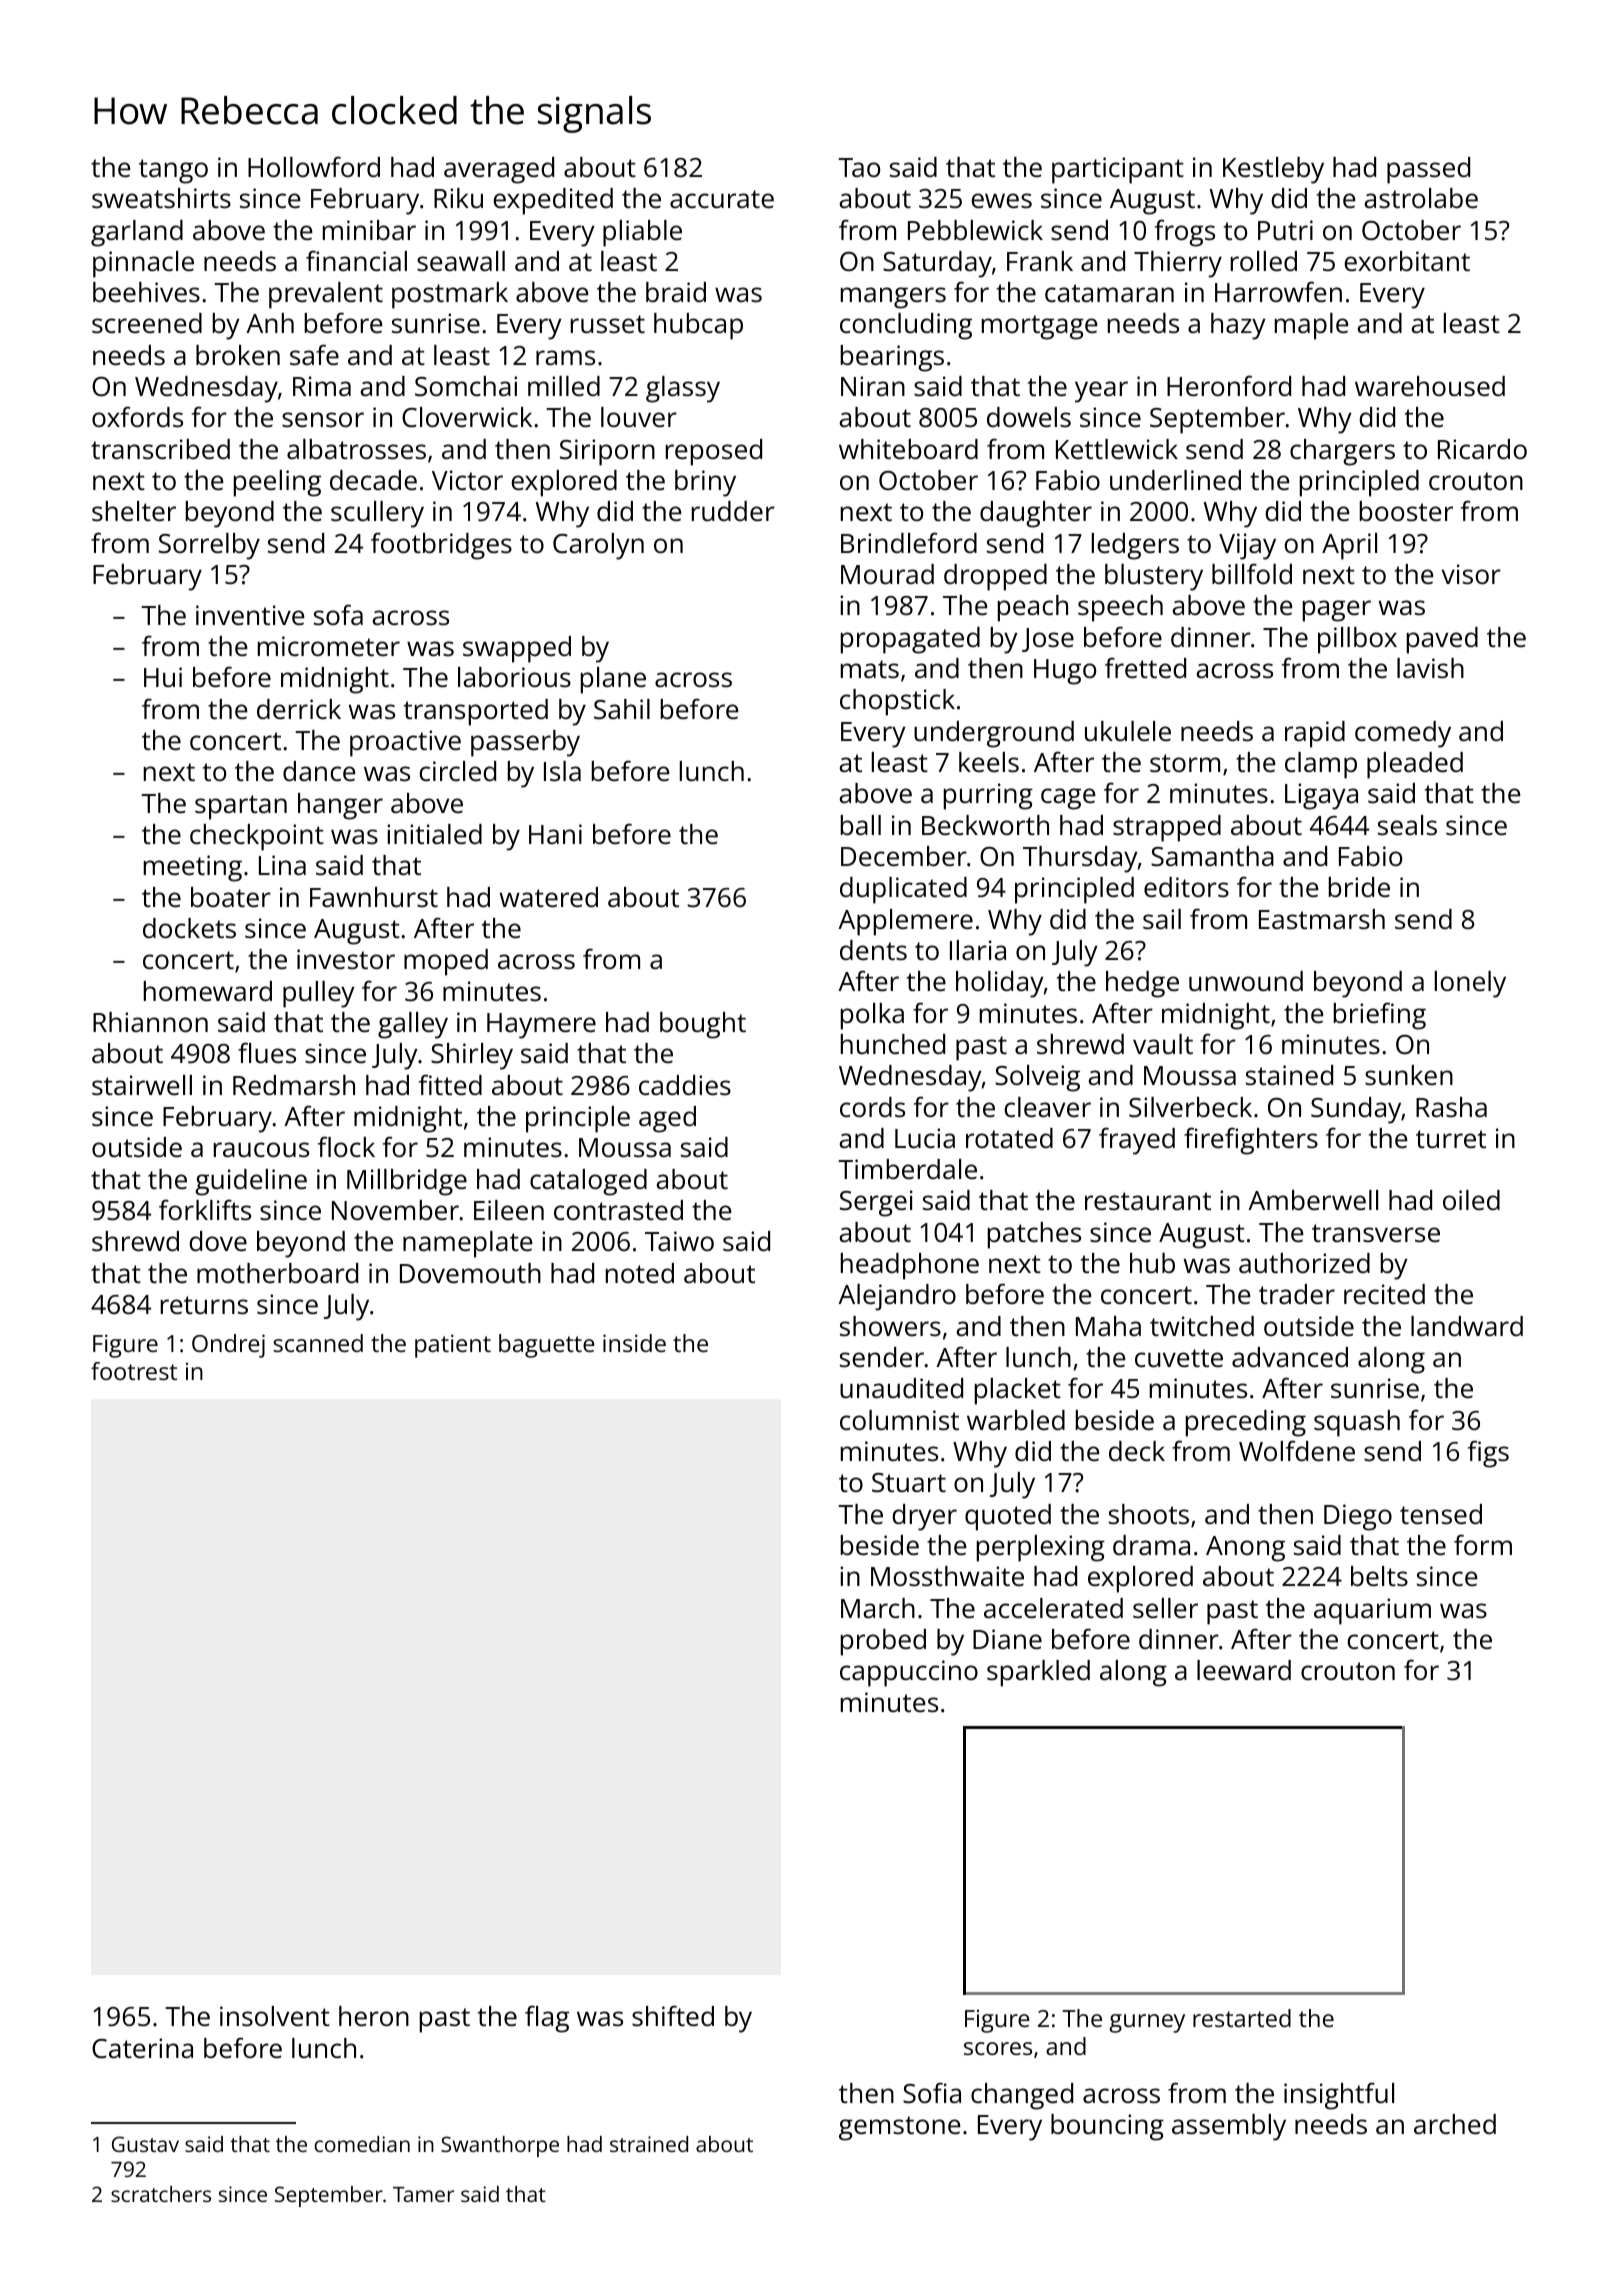 The width and height of the screenshot is (1620, 2292). What do you see at coordinates (673, 2016) in the screenshot?
I see `shifted` at bounding box center [673, 2016].
